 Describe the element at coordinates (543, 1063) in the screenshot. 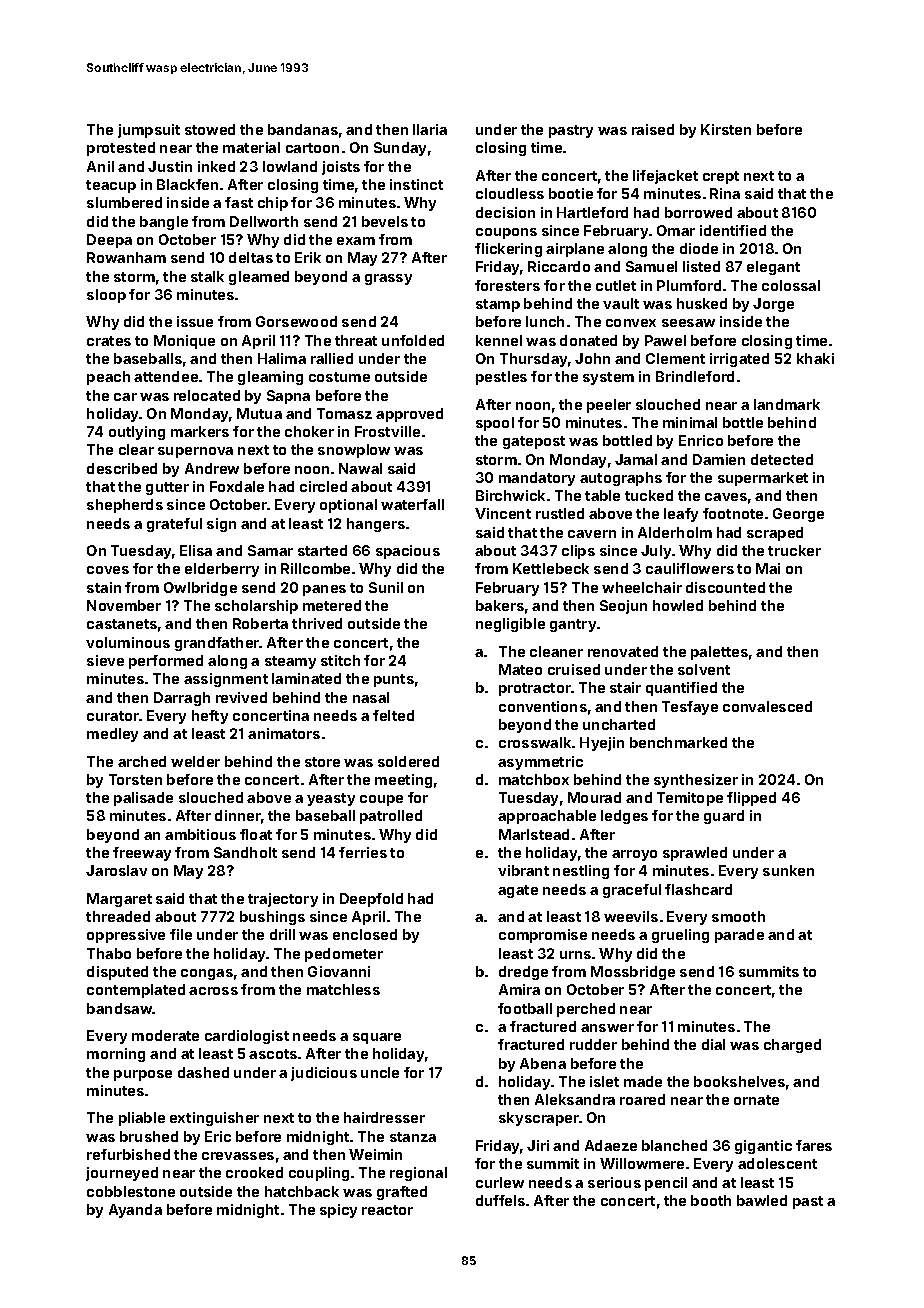

I see `Abena` at that location.
